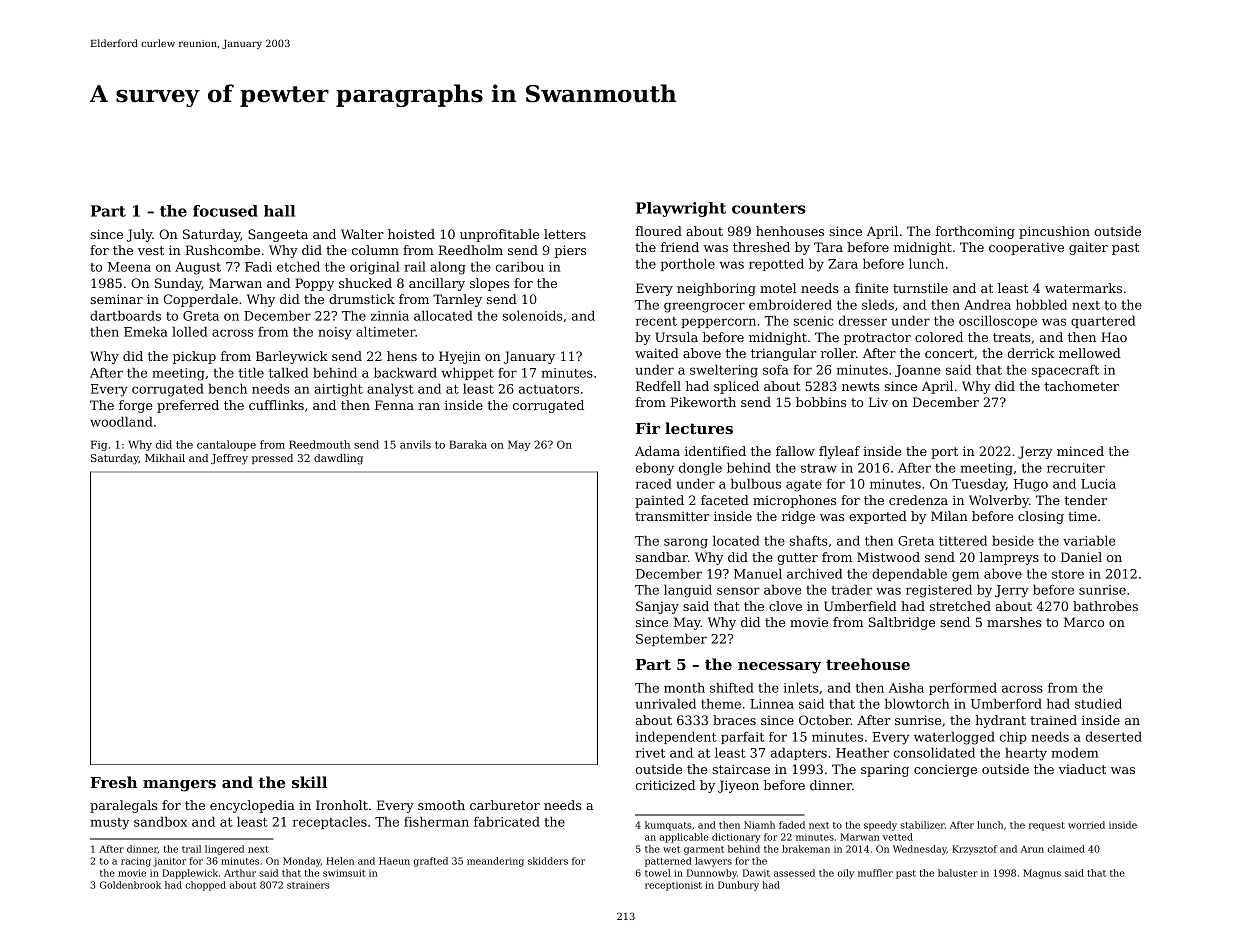 Image resolution: width=1233 pixels, height=952 pixels. I want to click on unprofitable, so click(499, 235).
